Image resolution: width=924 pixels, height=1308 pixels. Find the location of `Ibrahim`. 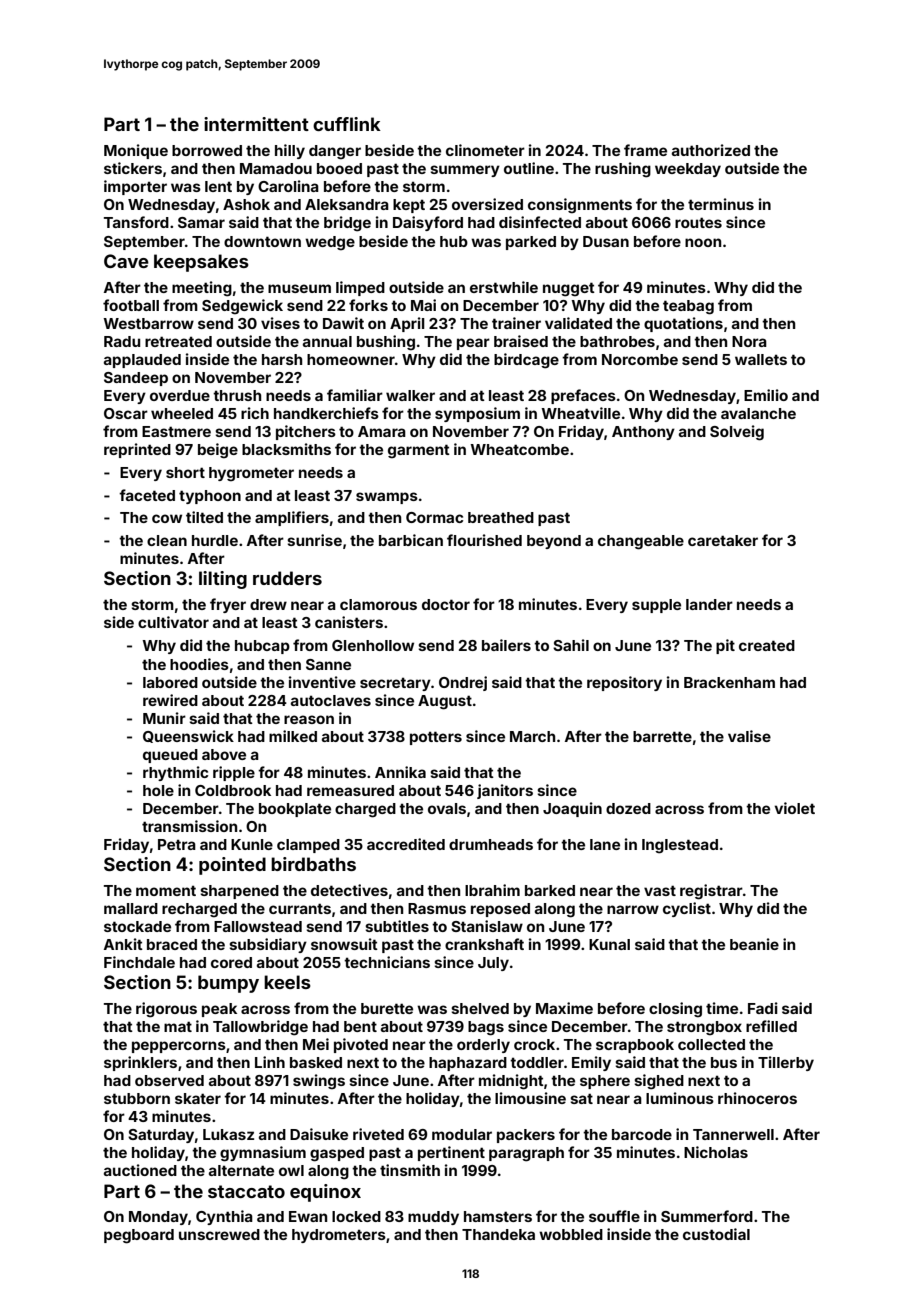

Ibrahim is located at coordinates (492, 890).
